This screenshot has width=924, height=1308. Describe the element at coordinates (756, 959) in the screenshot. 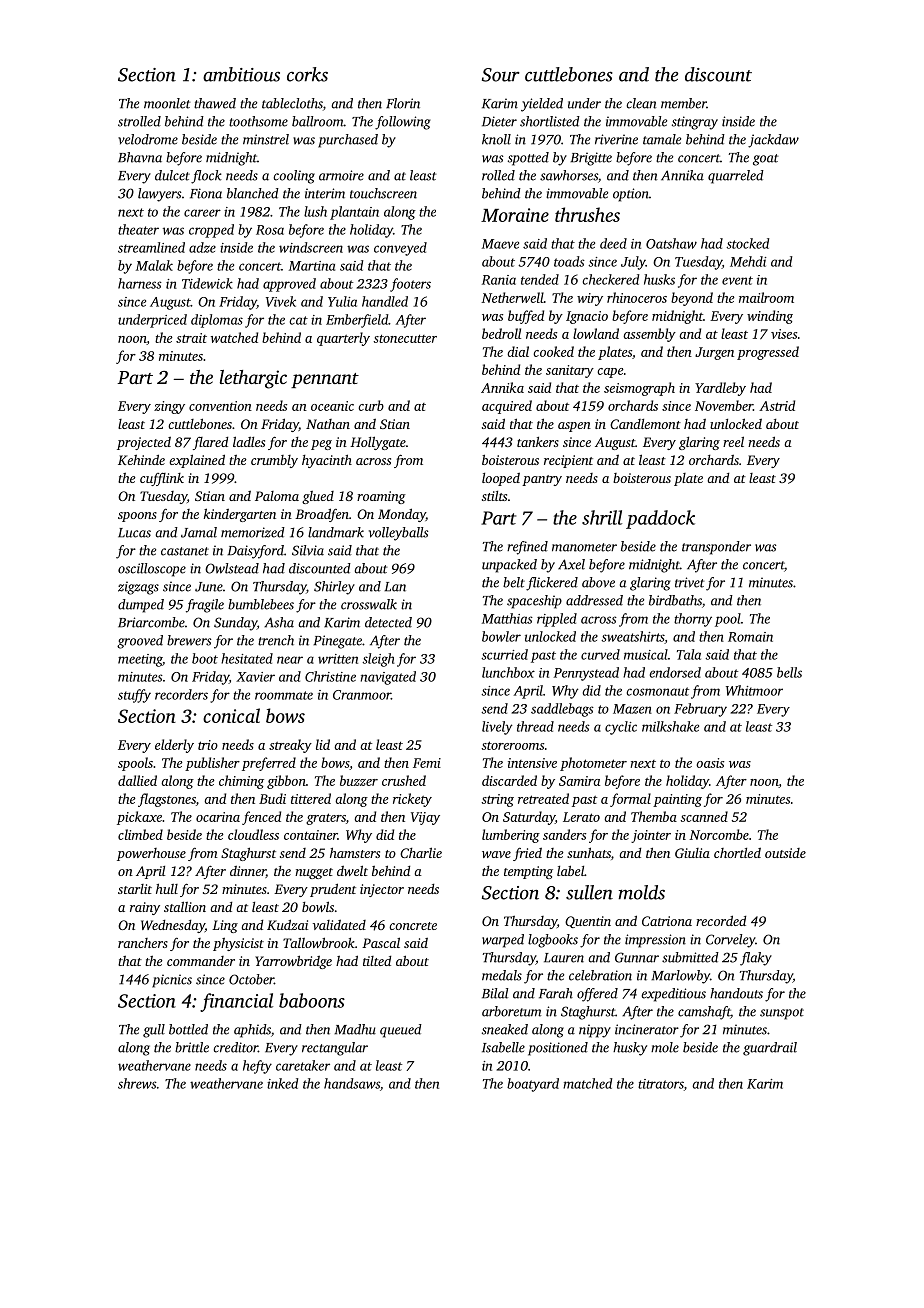

I see `flaky` at that location.
